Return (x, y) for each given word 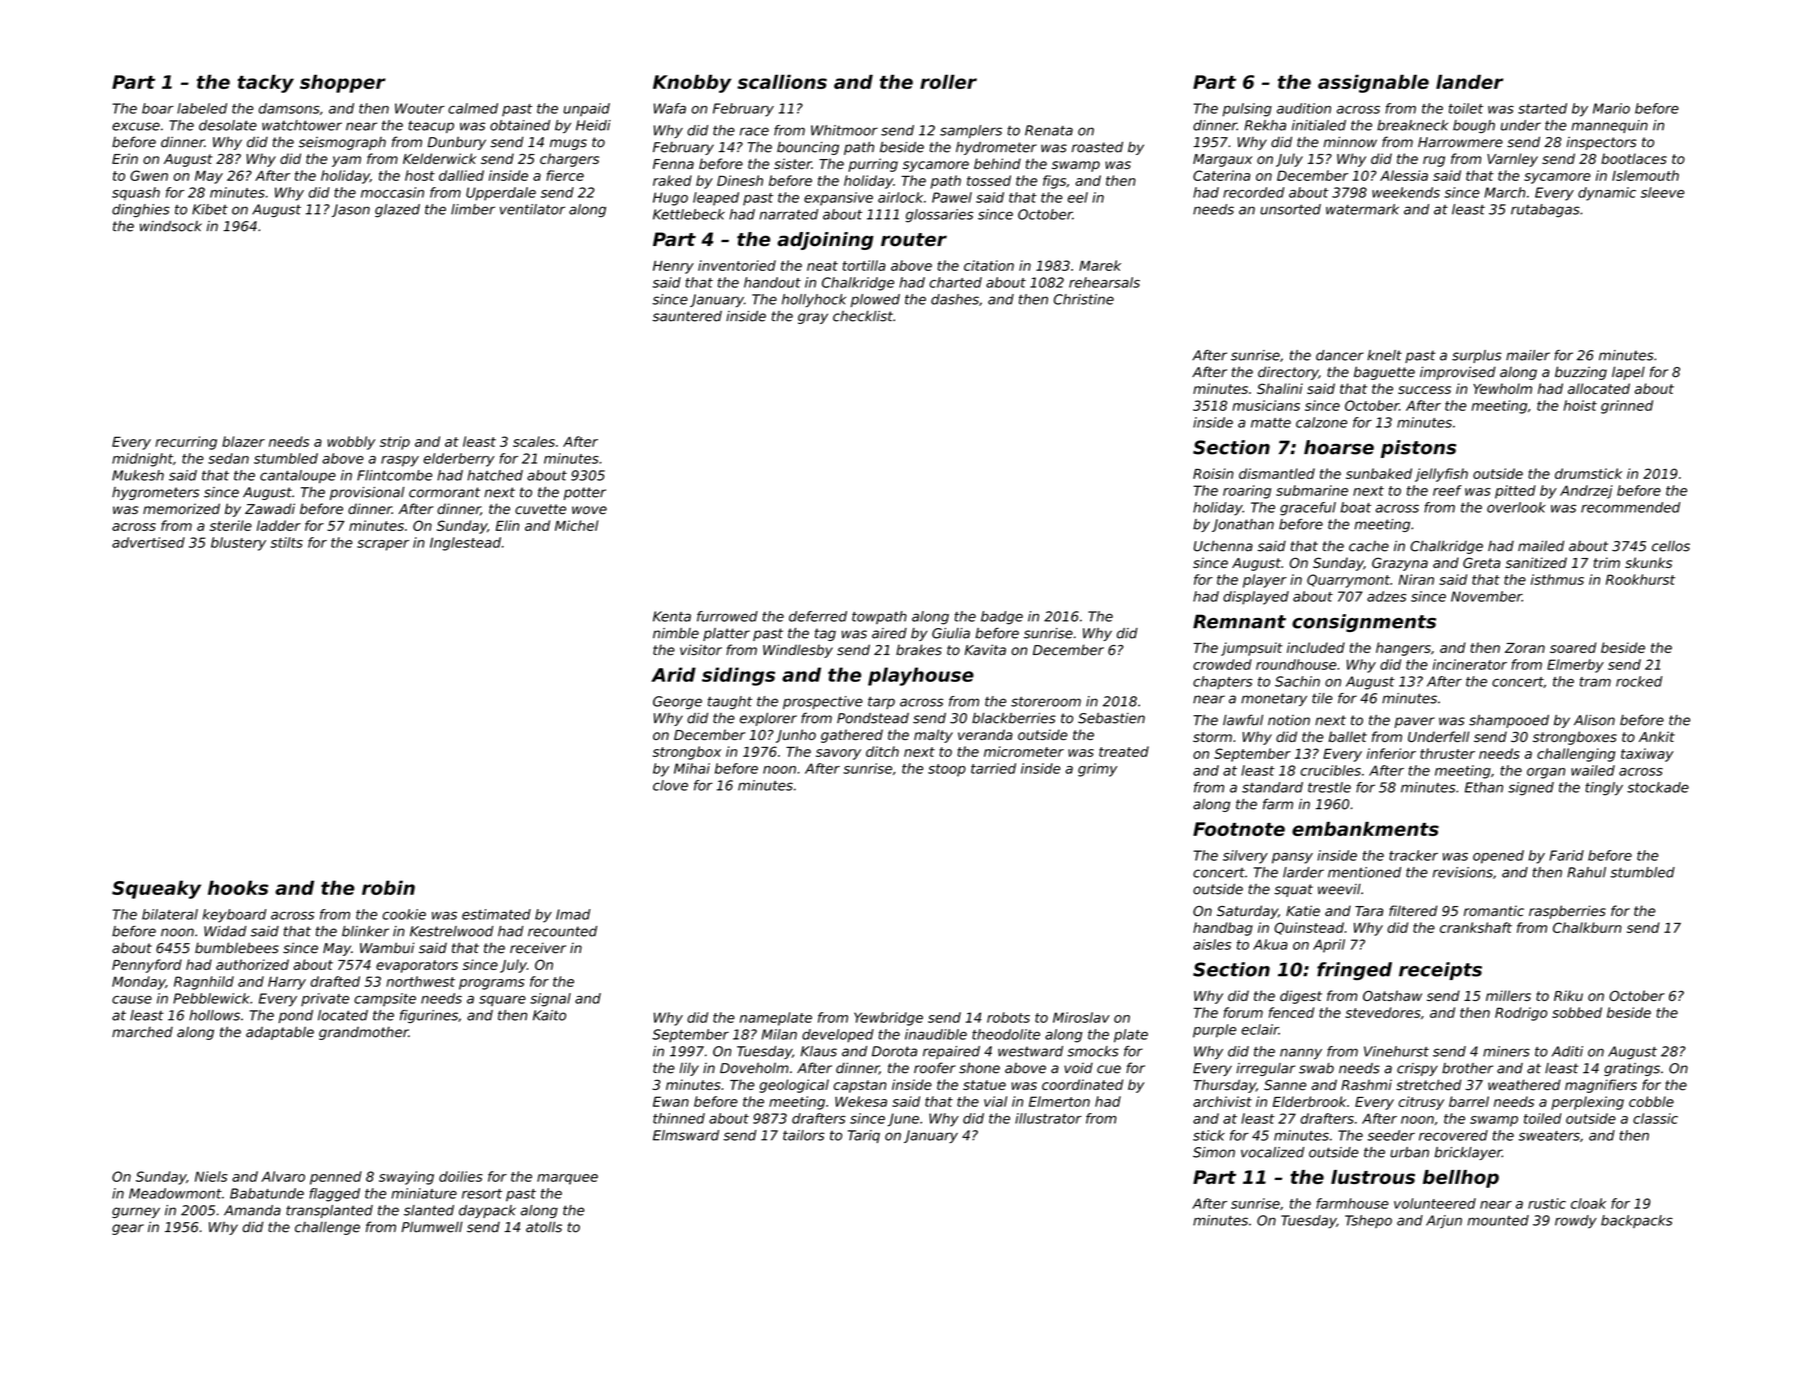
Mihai (692, 768)
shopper (343, 84)
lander (1469, 82)
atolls (544, 1227)
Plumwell (432, 1227)
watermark (1362, 209)
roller (948, 82)
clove (670, 785)
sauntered (687, 316)
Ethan (1484, 787)
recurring (186, 443)
